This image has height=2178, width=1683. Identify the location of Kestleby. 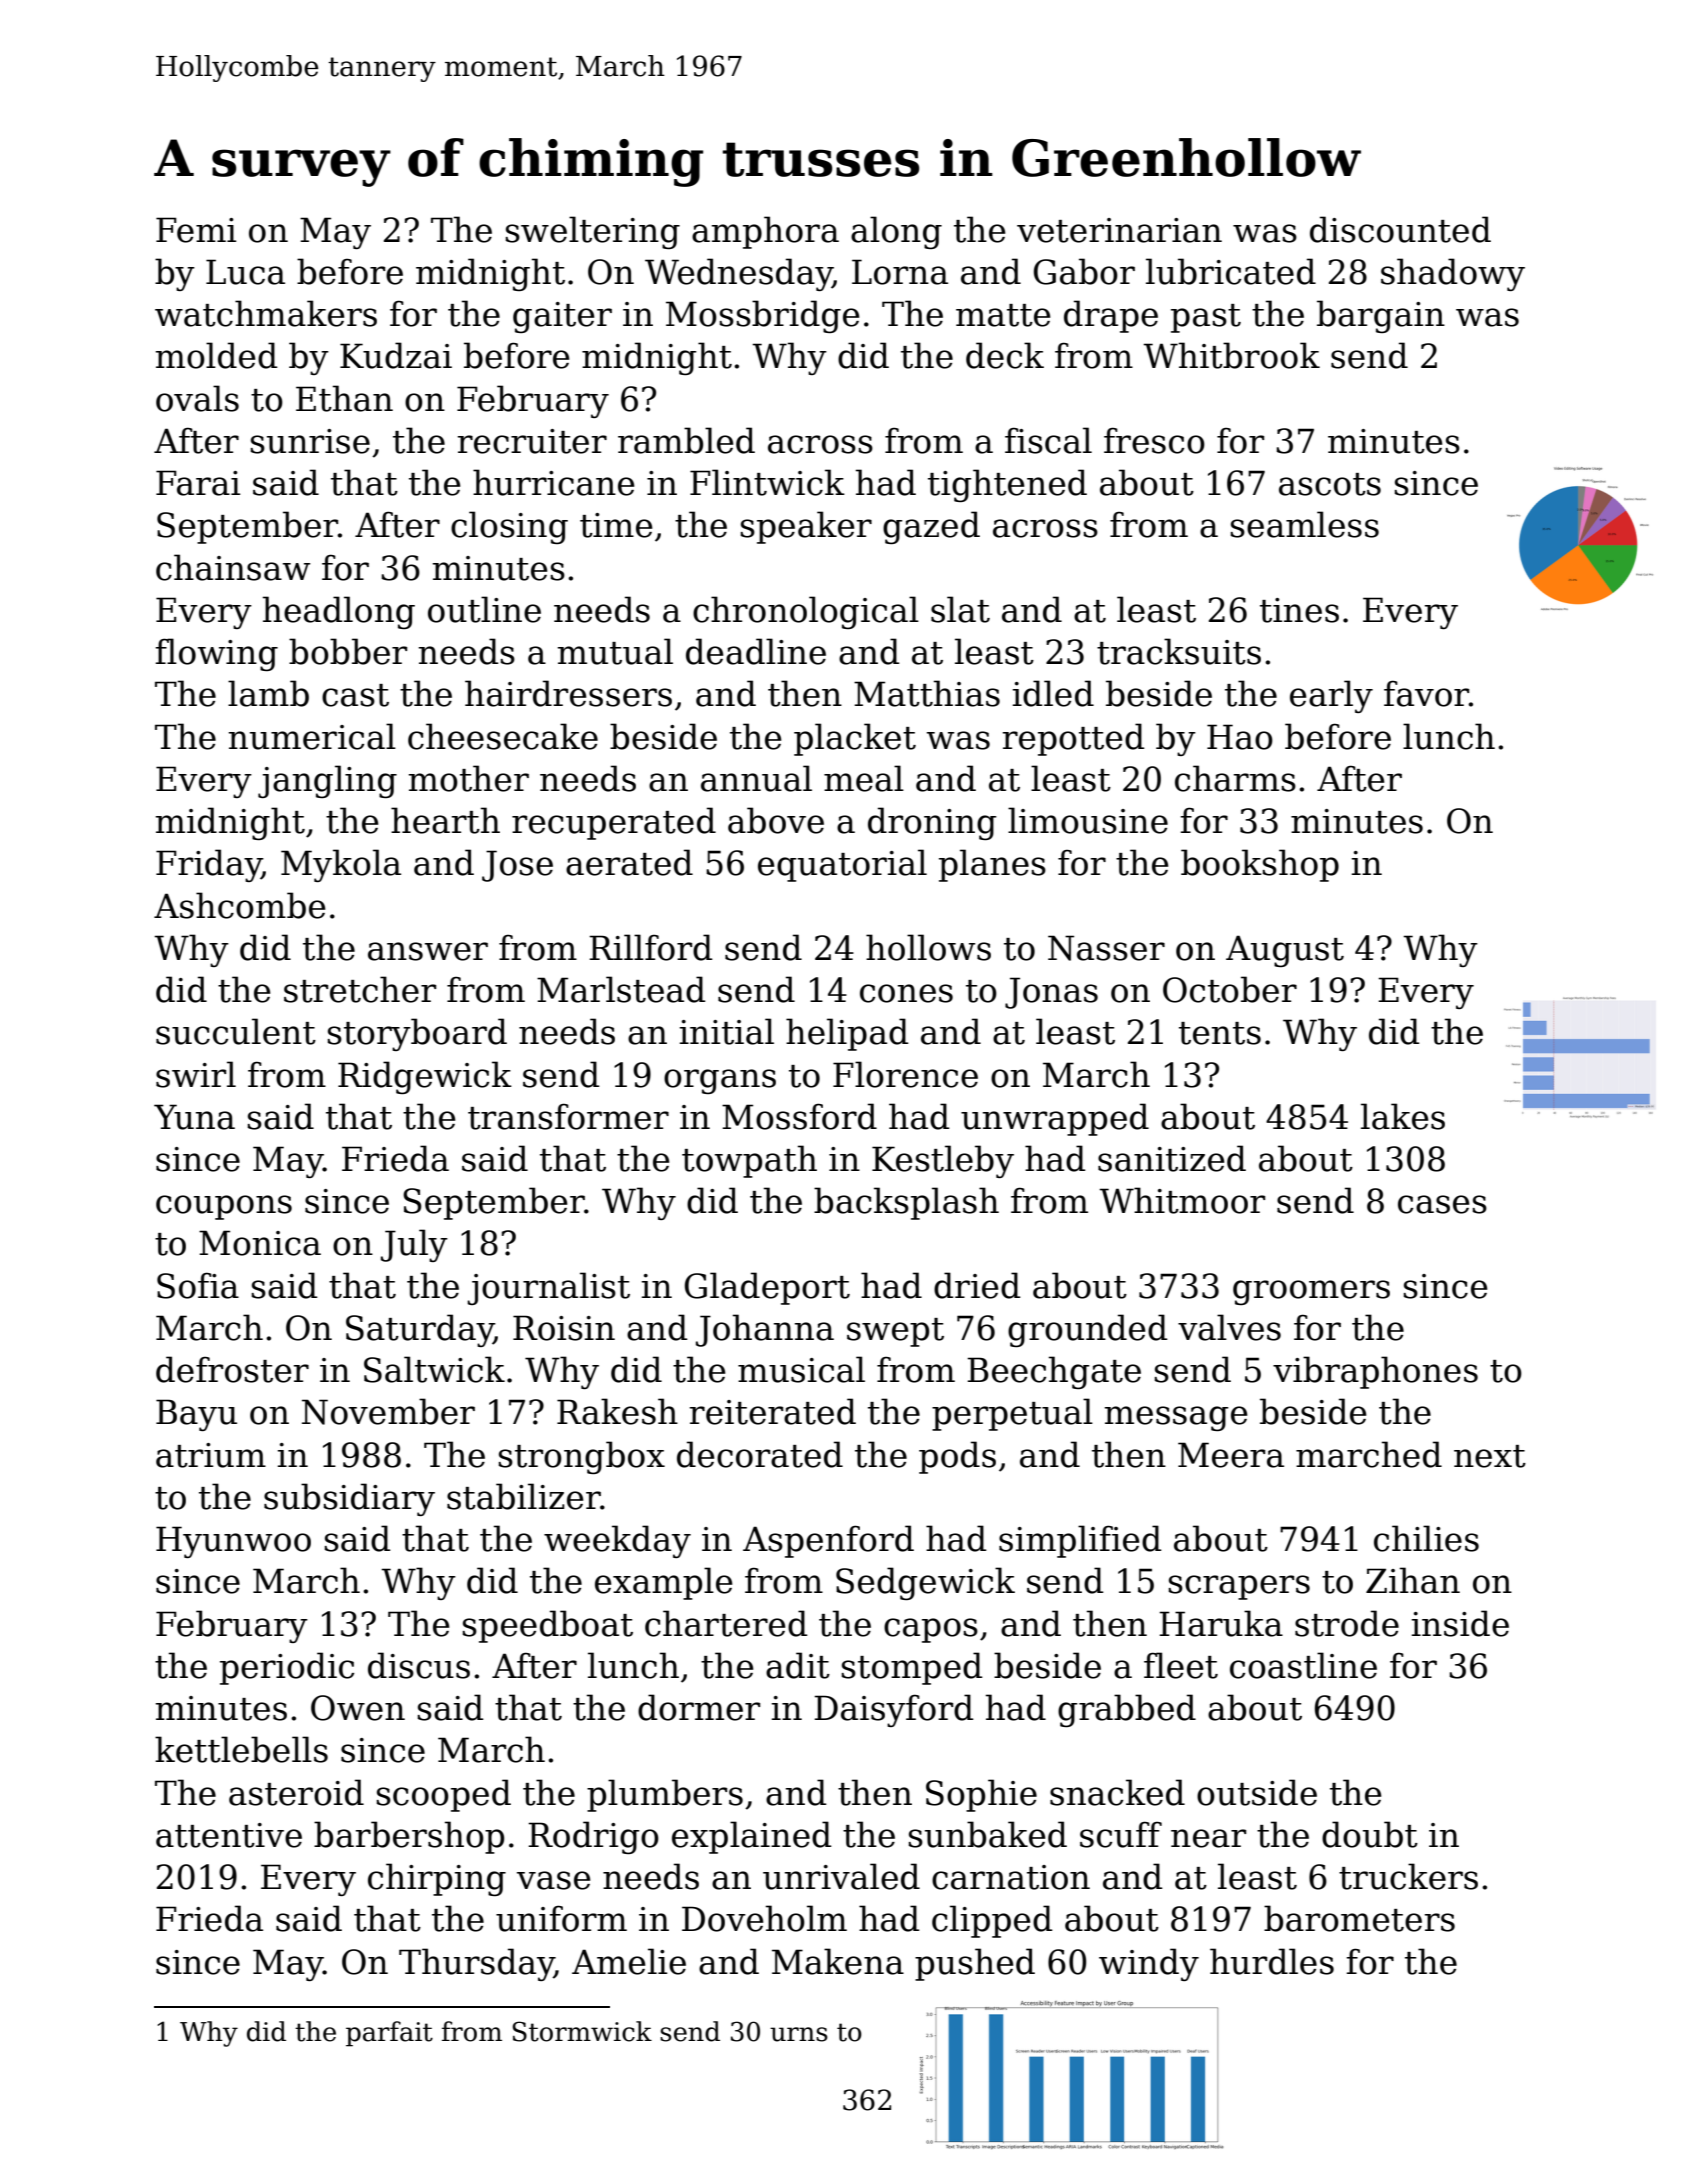
(943, 1161).
